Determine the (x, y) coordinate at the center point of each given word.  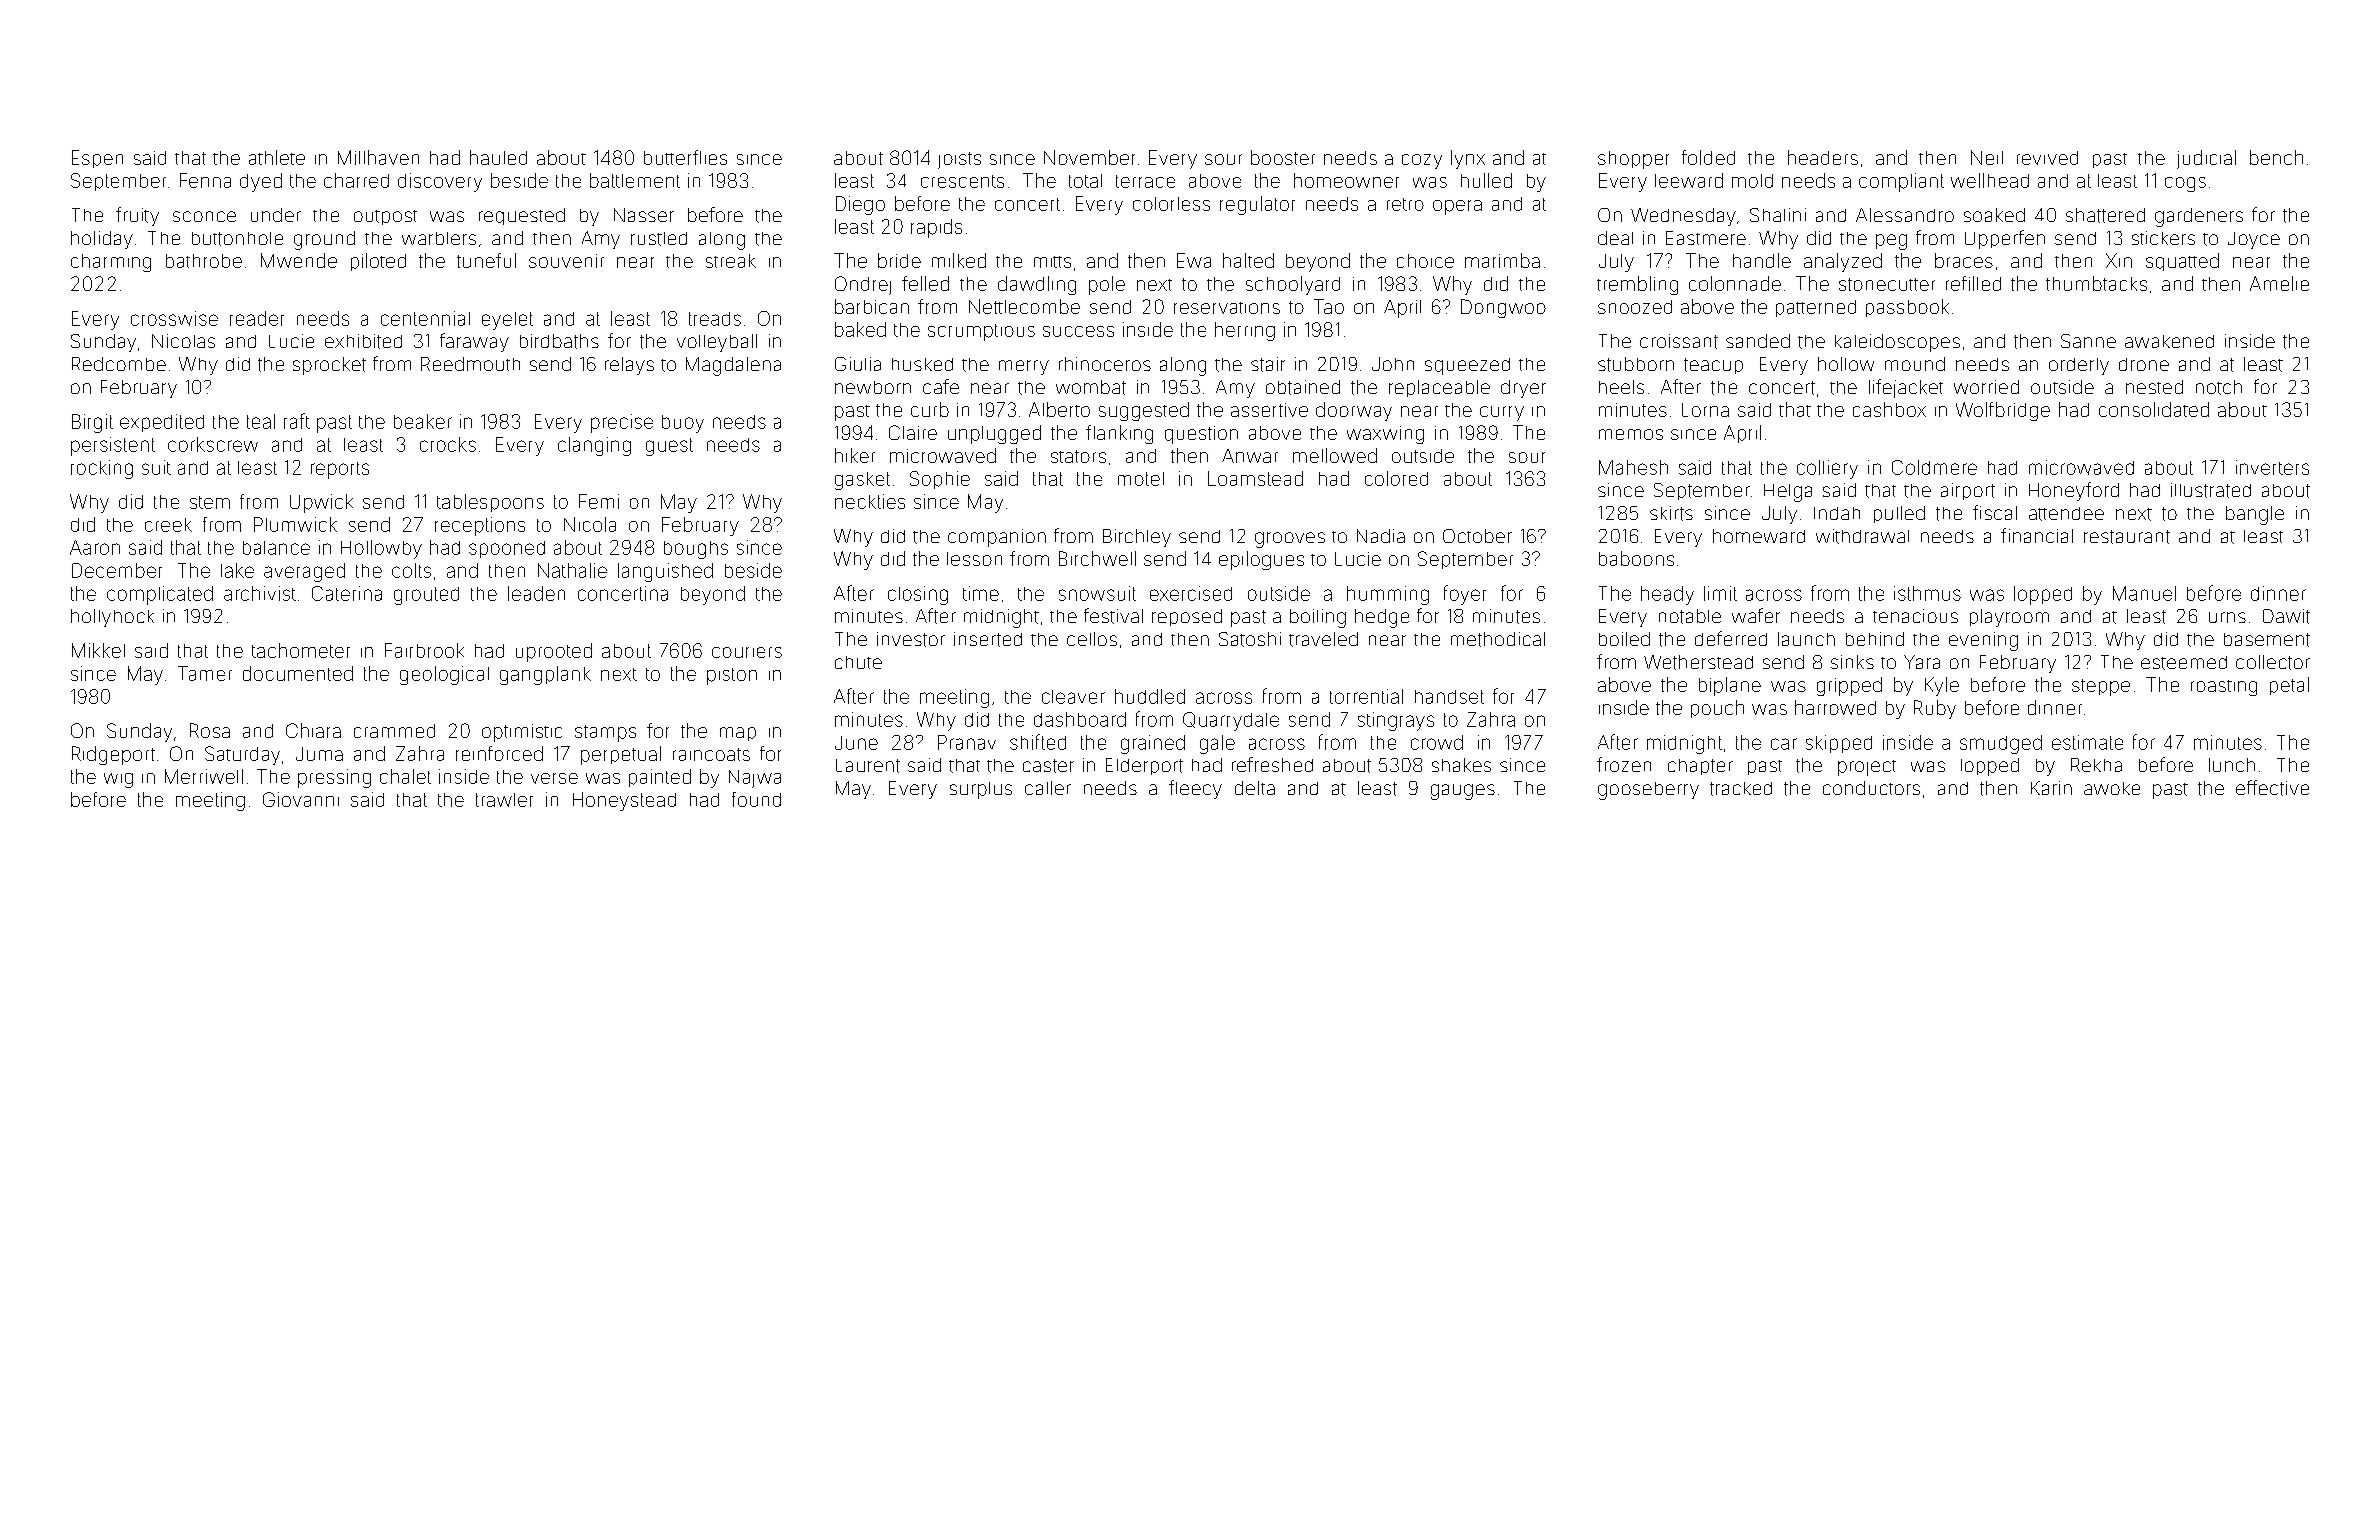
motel (1141, 479)
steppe (2101, 687)
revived (2047, 158)
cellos (1092, 639)
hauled (498, 157)
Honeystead (624, 801)
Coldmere (1934, 467)
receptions (480, 526)
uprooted (554, 652)
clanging (594, 446)
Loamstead (1255, 478)
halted (1248, 260)
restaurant (2127, 537)
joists (959, 160)
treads (715, 319)
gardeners (2199, 217)
